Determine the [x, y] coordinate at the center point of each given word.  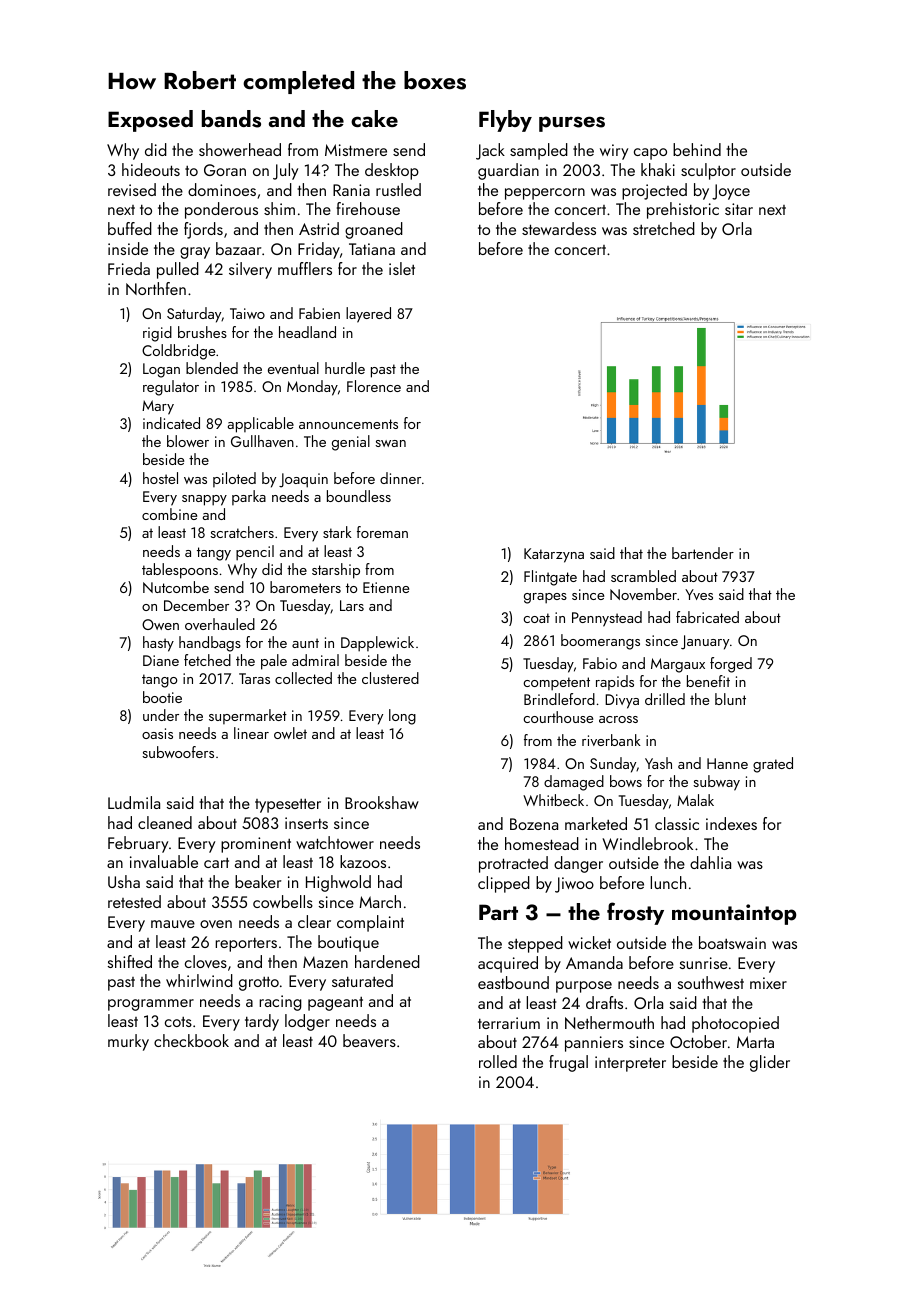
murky [128, 1042]
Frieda [129, 268]
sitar [739, 209]
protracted [513, 864]
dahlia [710, 862]
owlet [290, 733]
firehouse [368, 208]
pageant [335, 1004]
